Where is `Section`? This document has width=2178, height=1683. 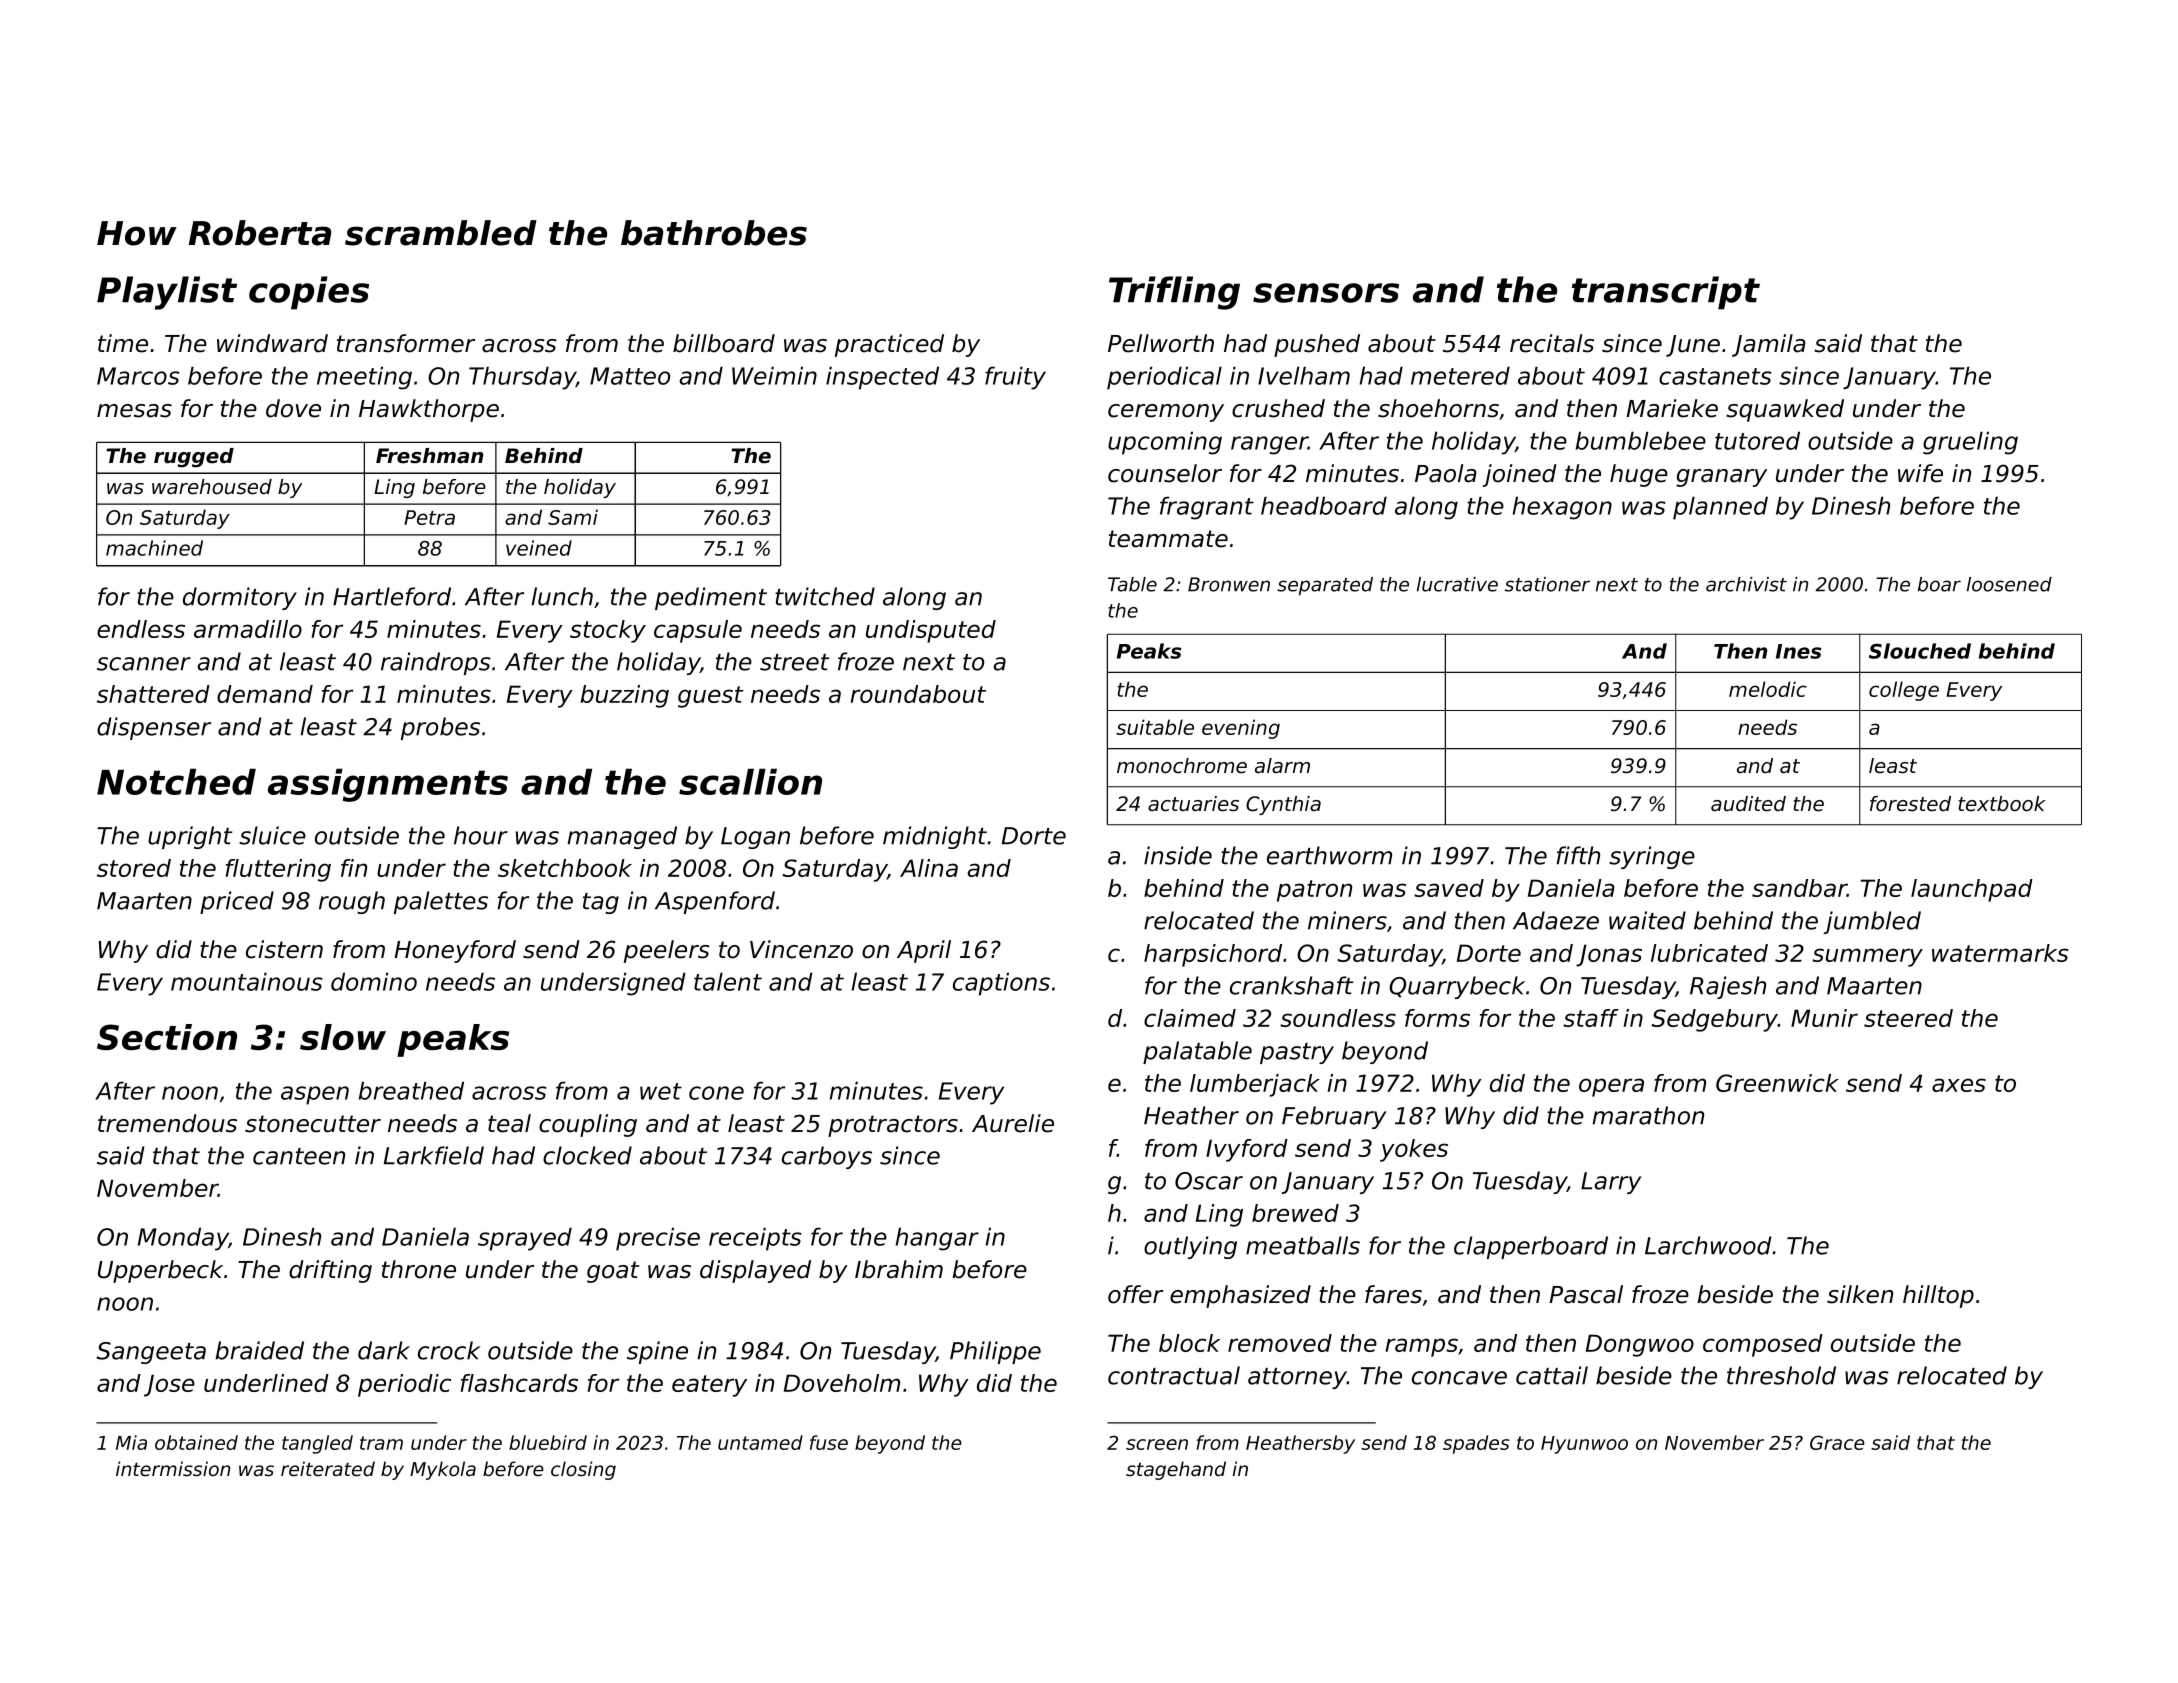
Section is located at coordinates (167, 1037).
